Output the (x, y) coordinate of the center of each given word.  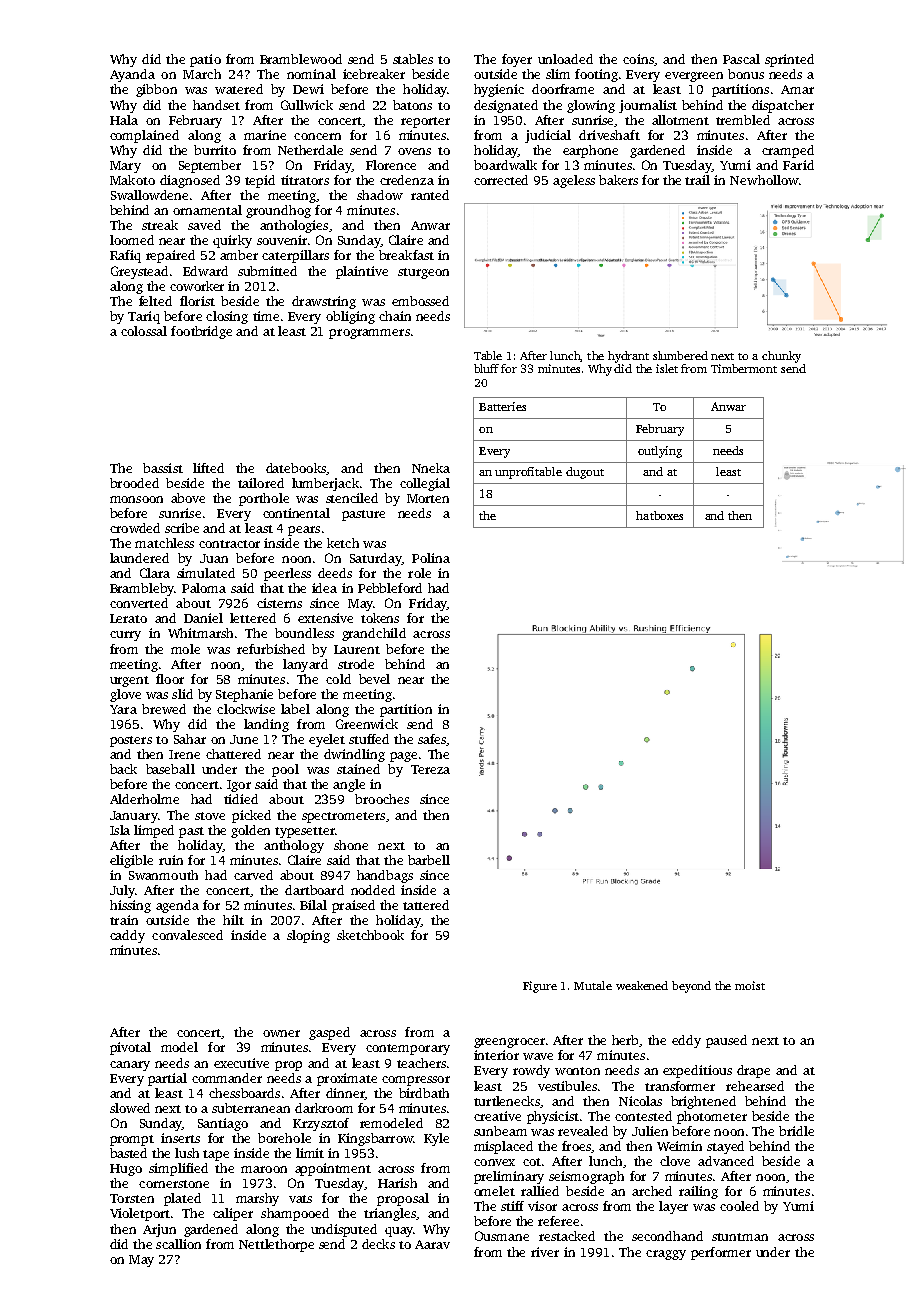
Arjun (159, 1230)
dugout (585, 473)
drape (753, 1071)
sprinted (789, 60)
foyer (517, 60)
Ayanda (132, 75)
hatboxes (659, 515)
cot (532, 1162)
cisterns (279, 603)
